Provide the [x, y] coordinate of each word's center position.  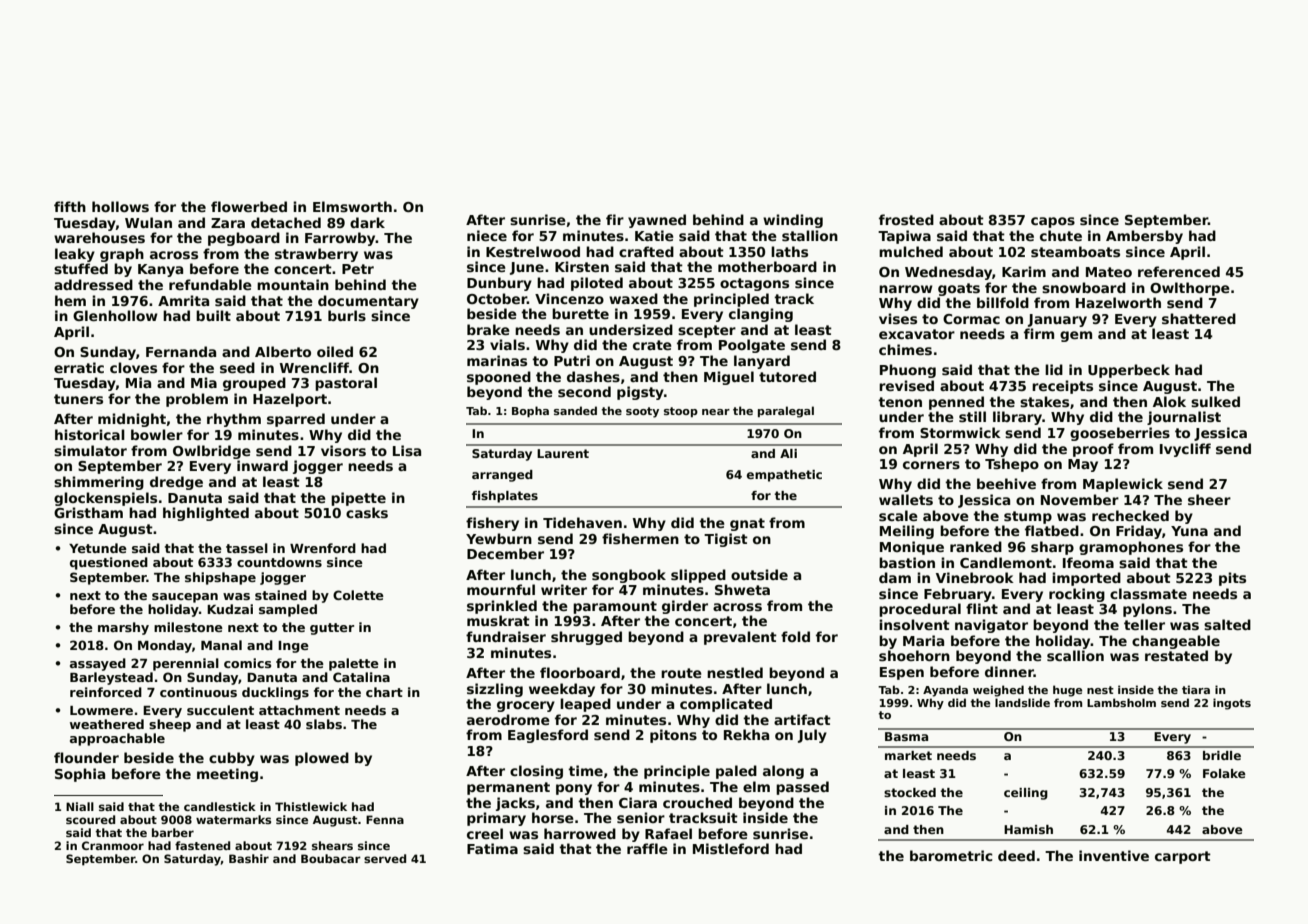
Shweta [742, 589]
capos [1053, 222]
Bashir [249, 858]
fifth [70, 206]
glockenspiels [105, 499]
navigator [991, 626]
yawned [657, 221]
